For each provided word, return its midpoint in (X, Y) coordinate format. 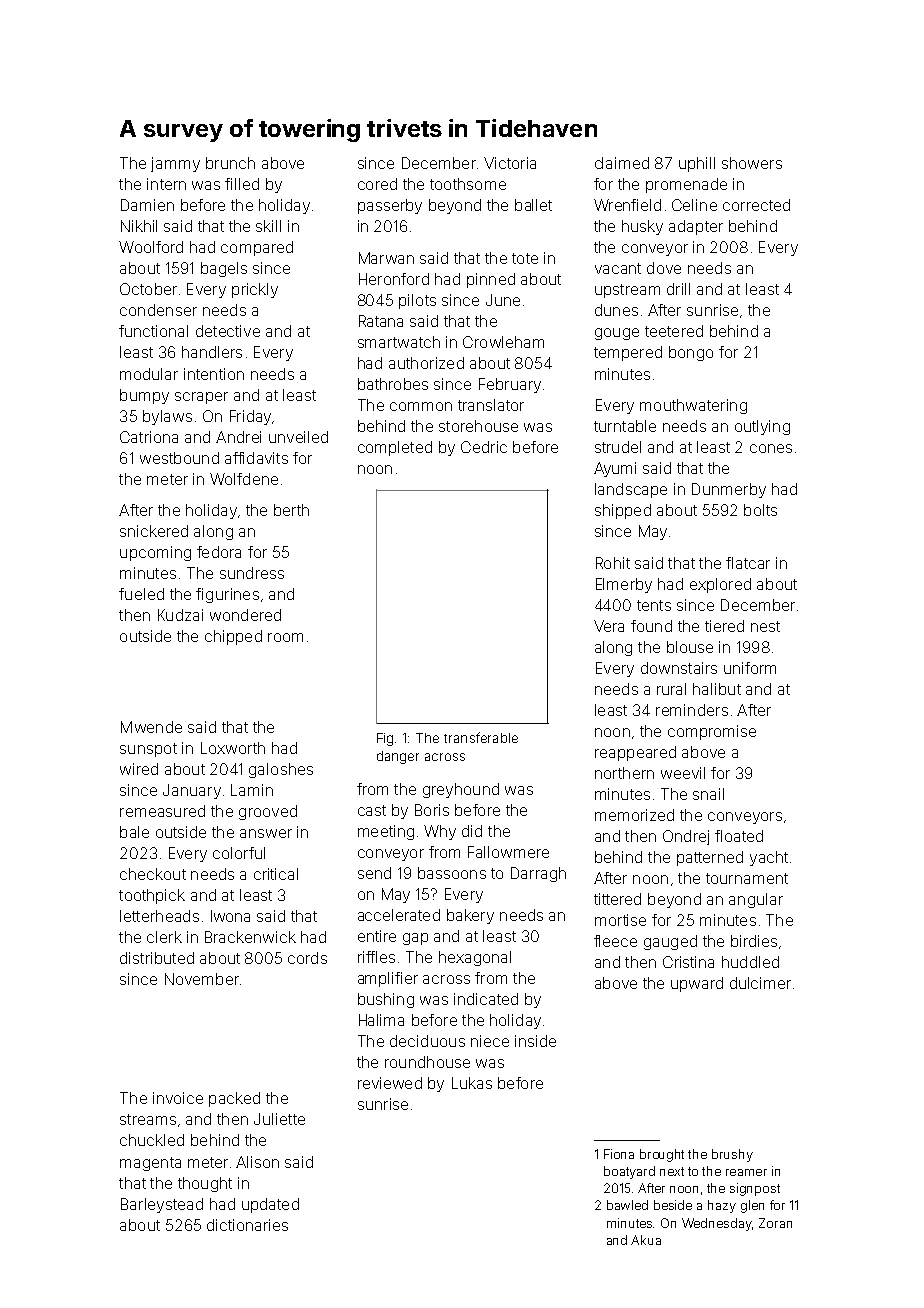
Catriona (149, 437)
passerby (390, 206)
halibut (717, 689)
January (192, 791)
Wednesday (717, 1224)
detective (228, 331)
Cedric (484, 447)
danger (398, 757)
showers (752, 163)
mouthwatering (693, 406)
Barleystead (162, 1205)
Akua (646, 1240)
